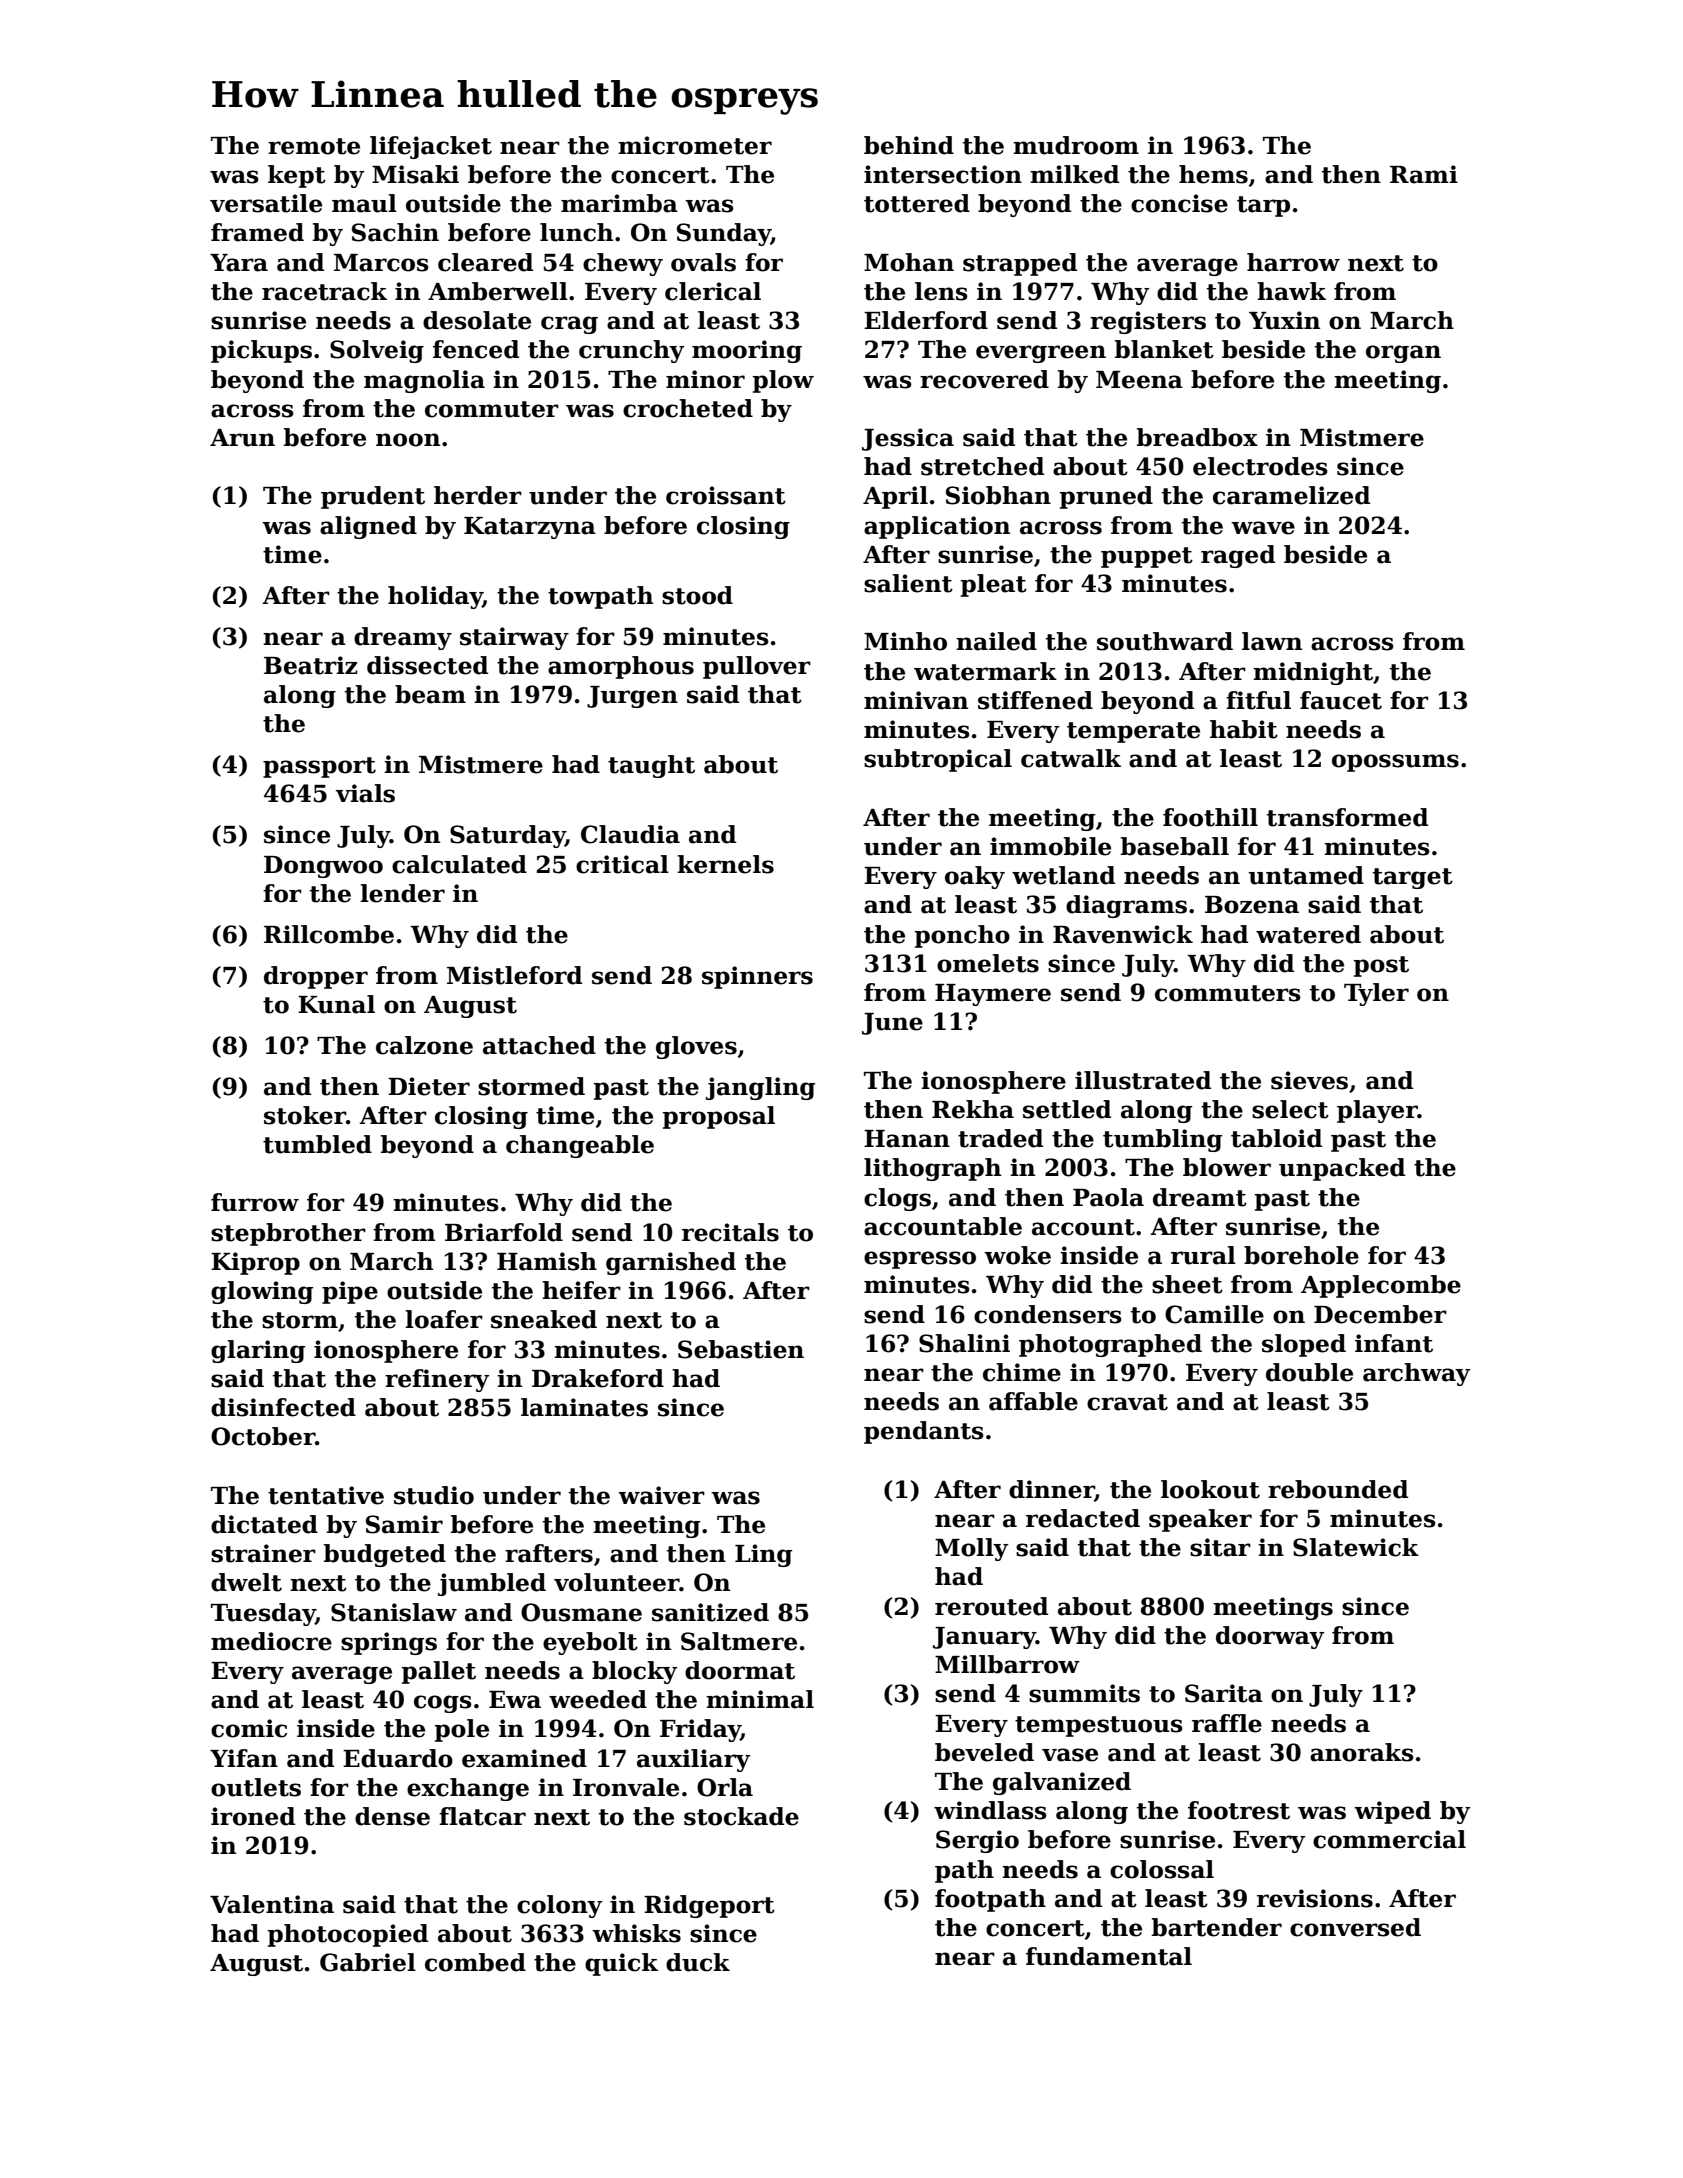 The width and height of the page is (1683, 2178). I want to click on taught, so click(651, 766).
